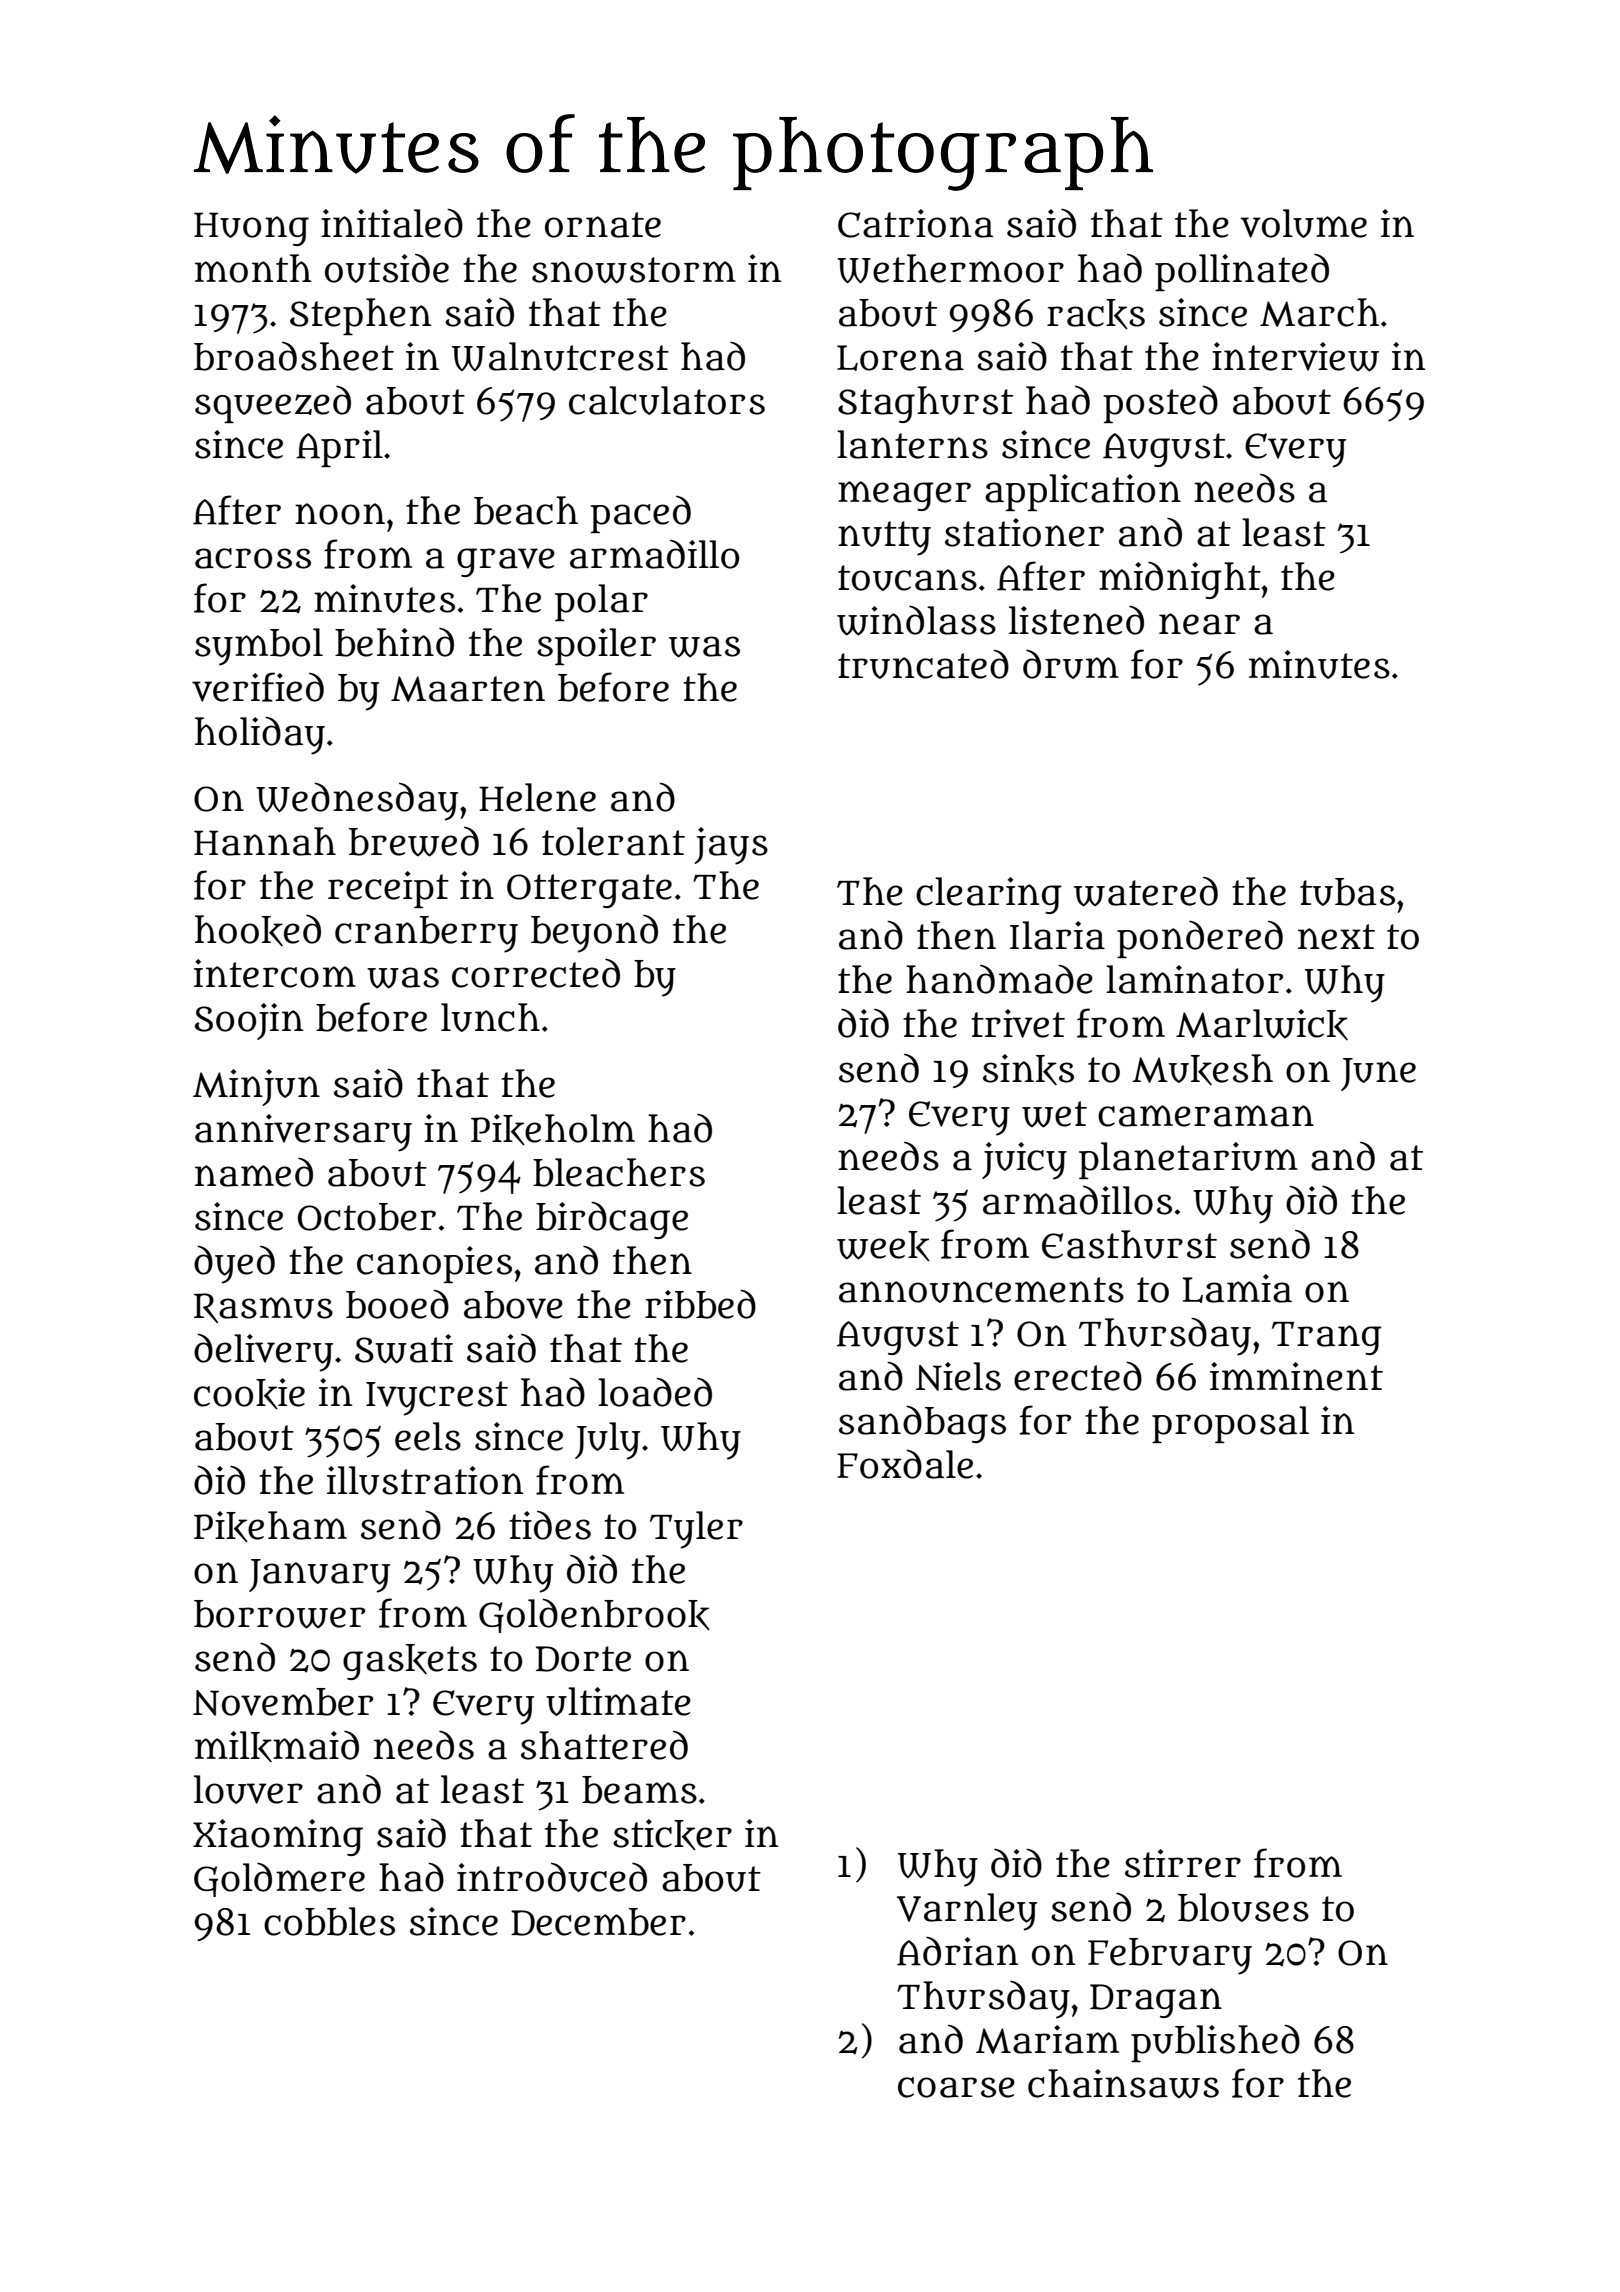  Describe the element at coordinates (634, 270) in the page. I see `snowstorm` at that location.
